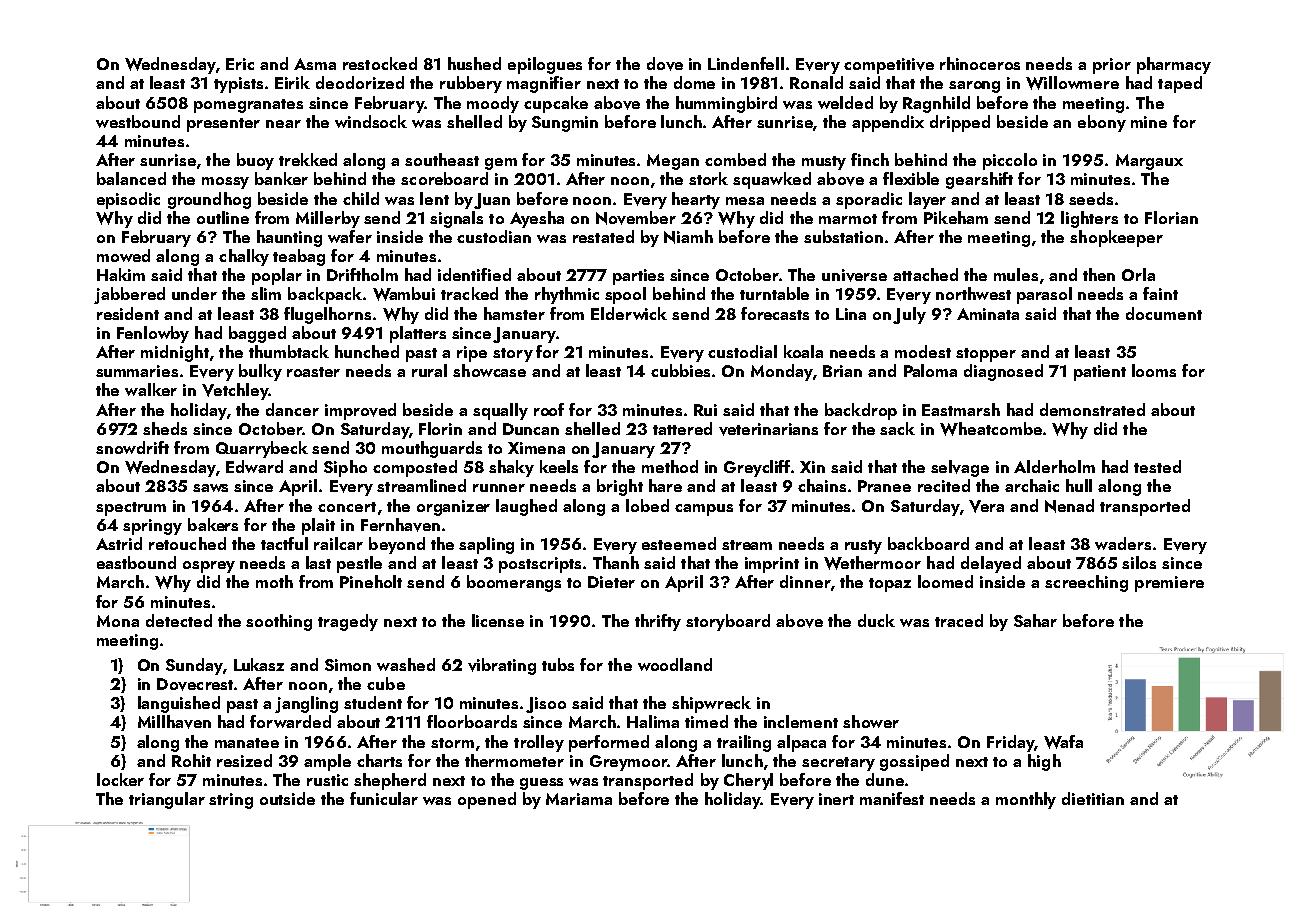 This screenshot has height=924, width=1308. I want to click on Elderwick, so click(629, 313).
